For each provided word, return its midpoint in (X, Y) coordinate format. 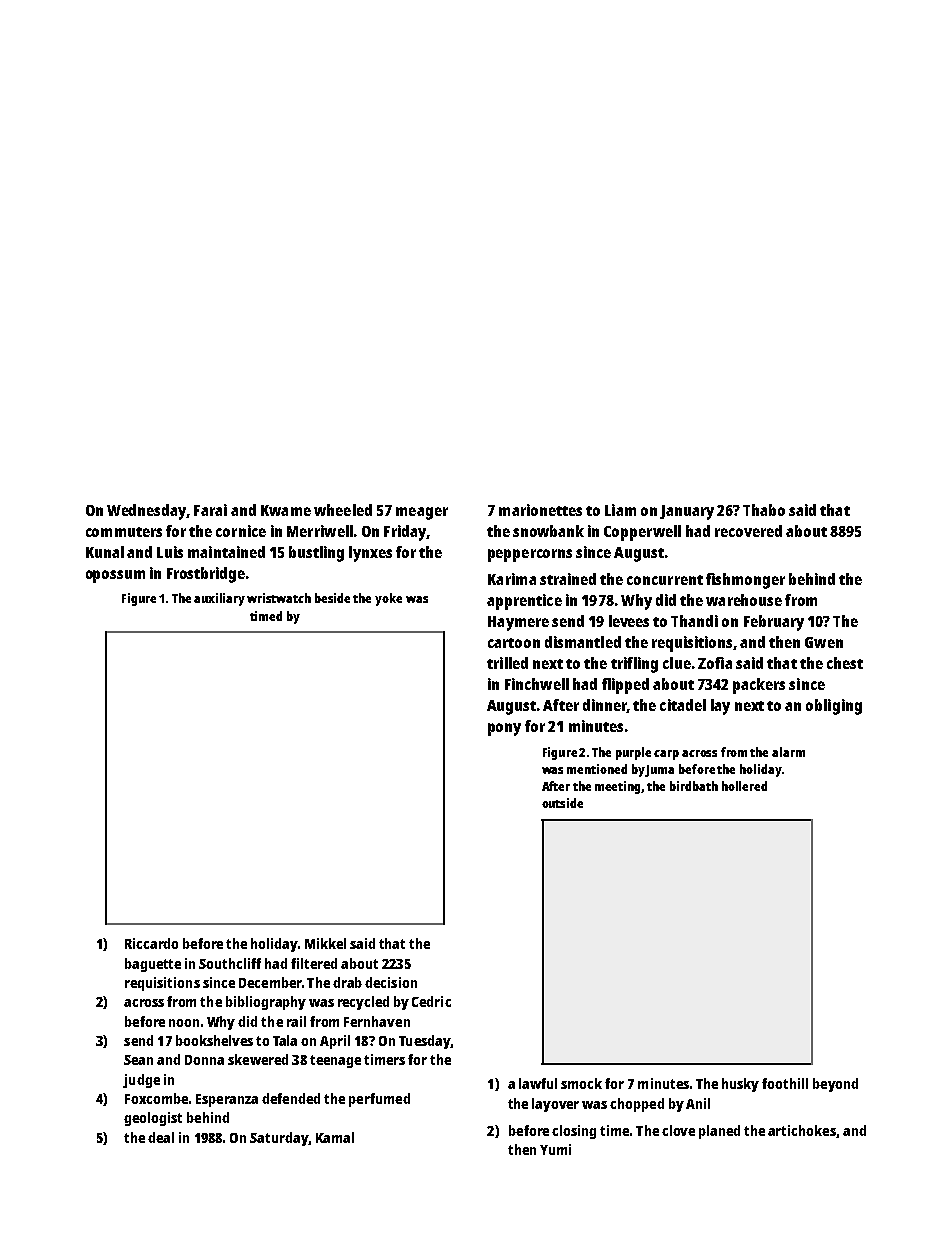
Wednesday (146, 512)
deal (161, 1137)
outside (562, 803)
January (687, 512)
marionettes (540, 510)
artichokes (802, 1130)
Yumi (555, 1149)
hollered (744, 786)
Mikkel (325, 943)
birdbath (694, 786)
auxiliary (219, 599)
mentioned (597, 769)
